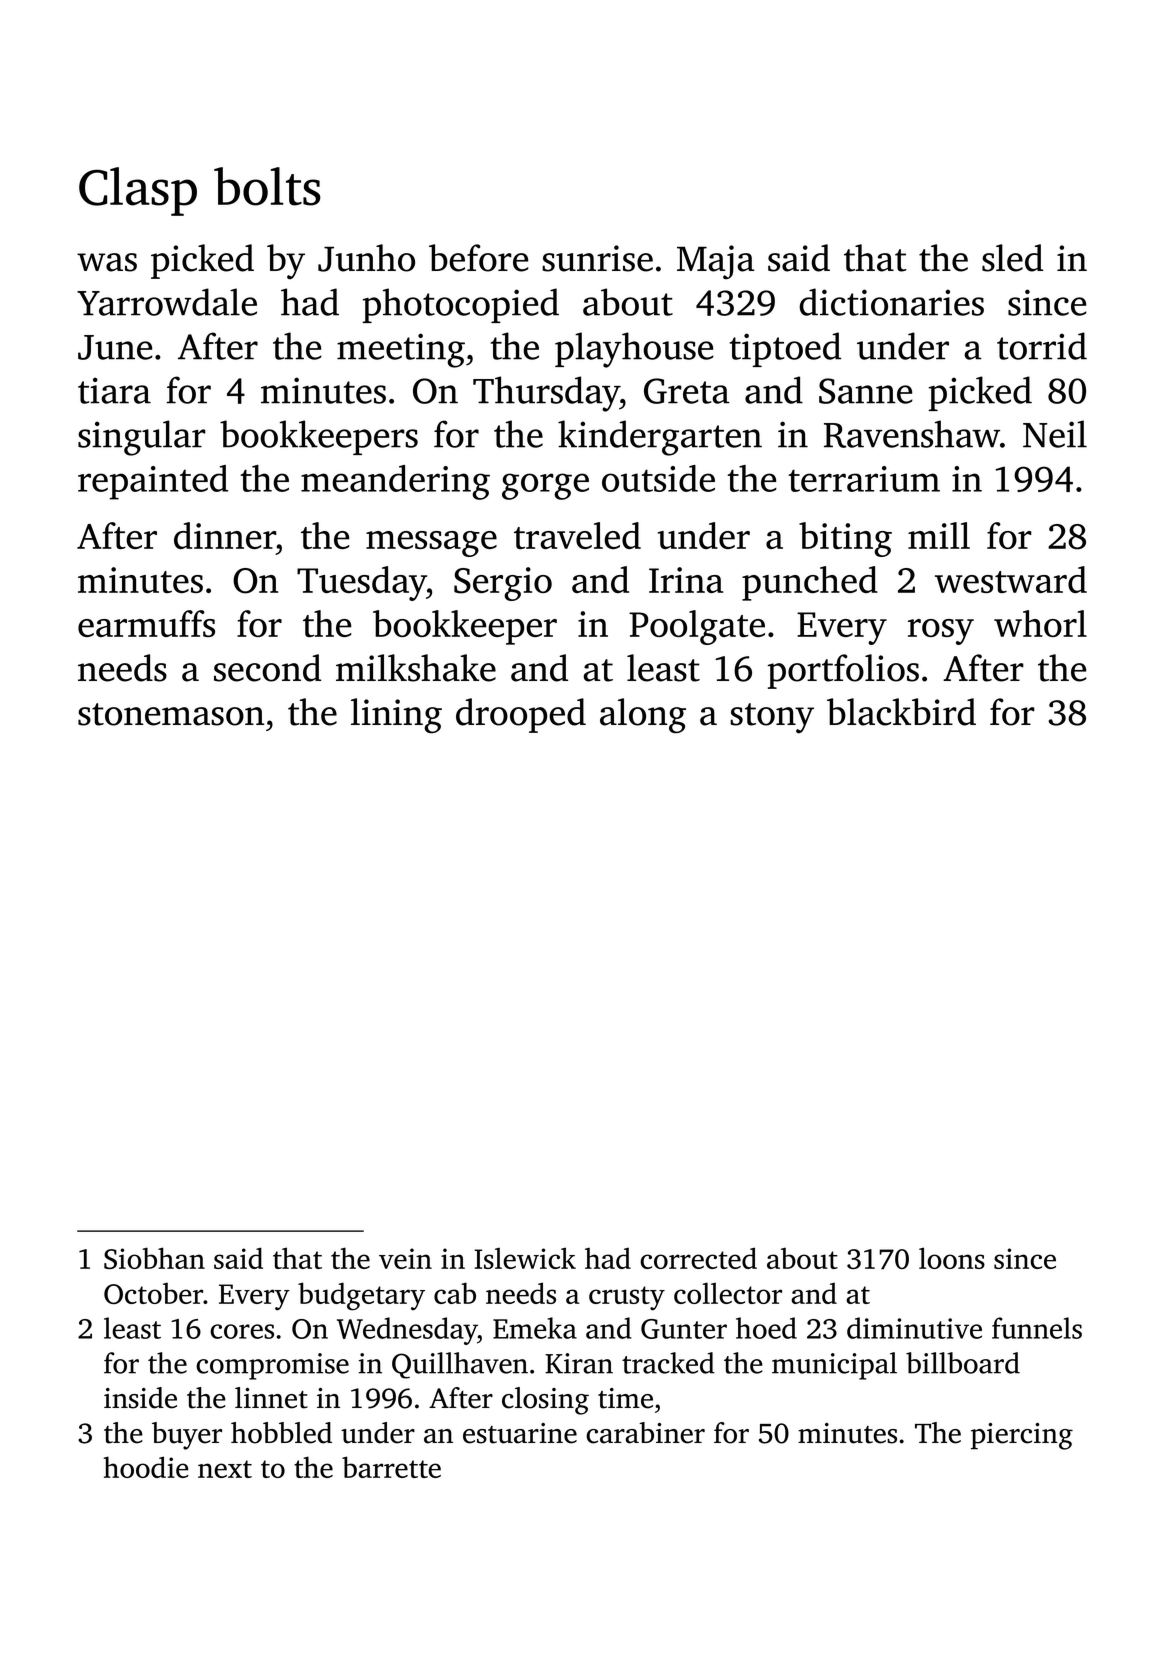 The height and width of the page is (1654, 1165). What do you see at coordinates (1042, 346) in the page?
I see `torrid` at bounding box center [1042, 346].
